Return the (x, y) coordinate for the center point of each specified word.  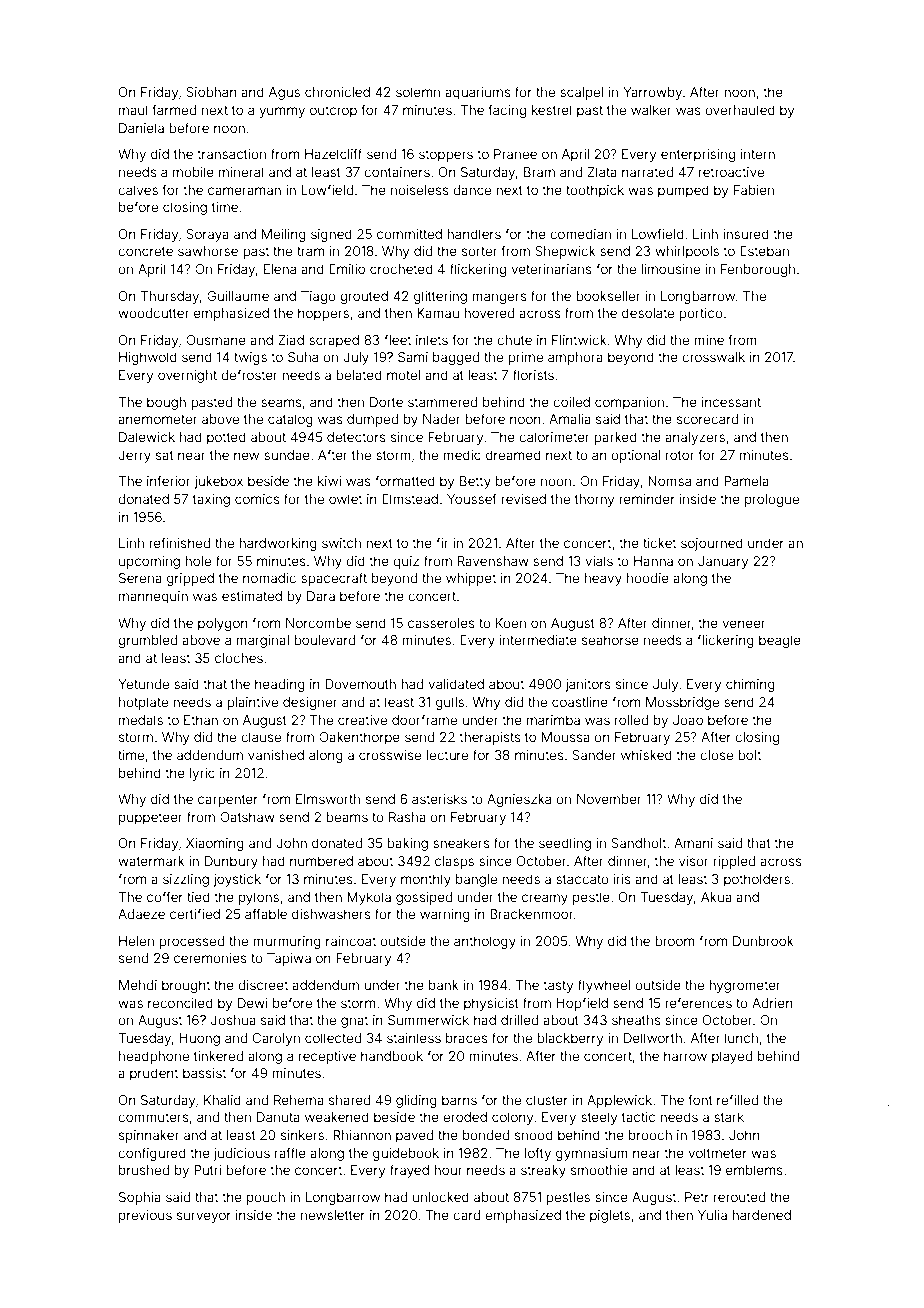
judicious (242, 1154)
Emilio (347, 269)
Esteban (764, 251)
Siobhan (211, 92)
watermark (151, 861)
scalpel (581, 93)
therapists (490, 738)
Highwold (148, 358)
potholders (757, 880)
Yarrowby (652, 93)
